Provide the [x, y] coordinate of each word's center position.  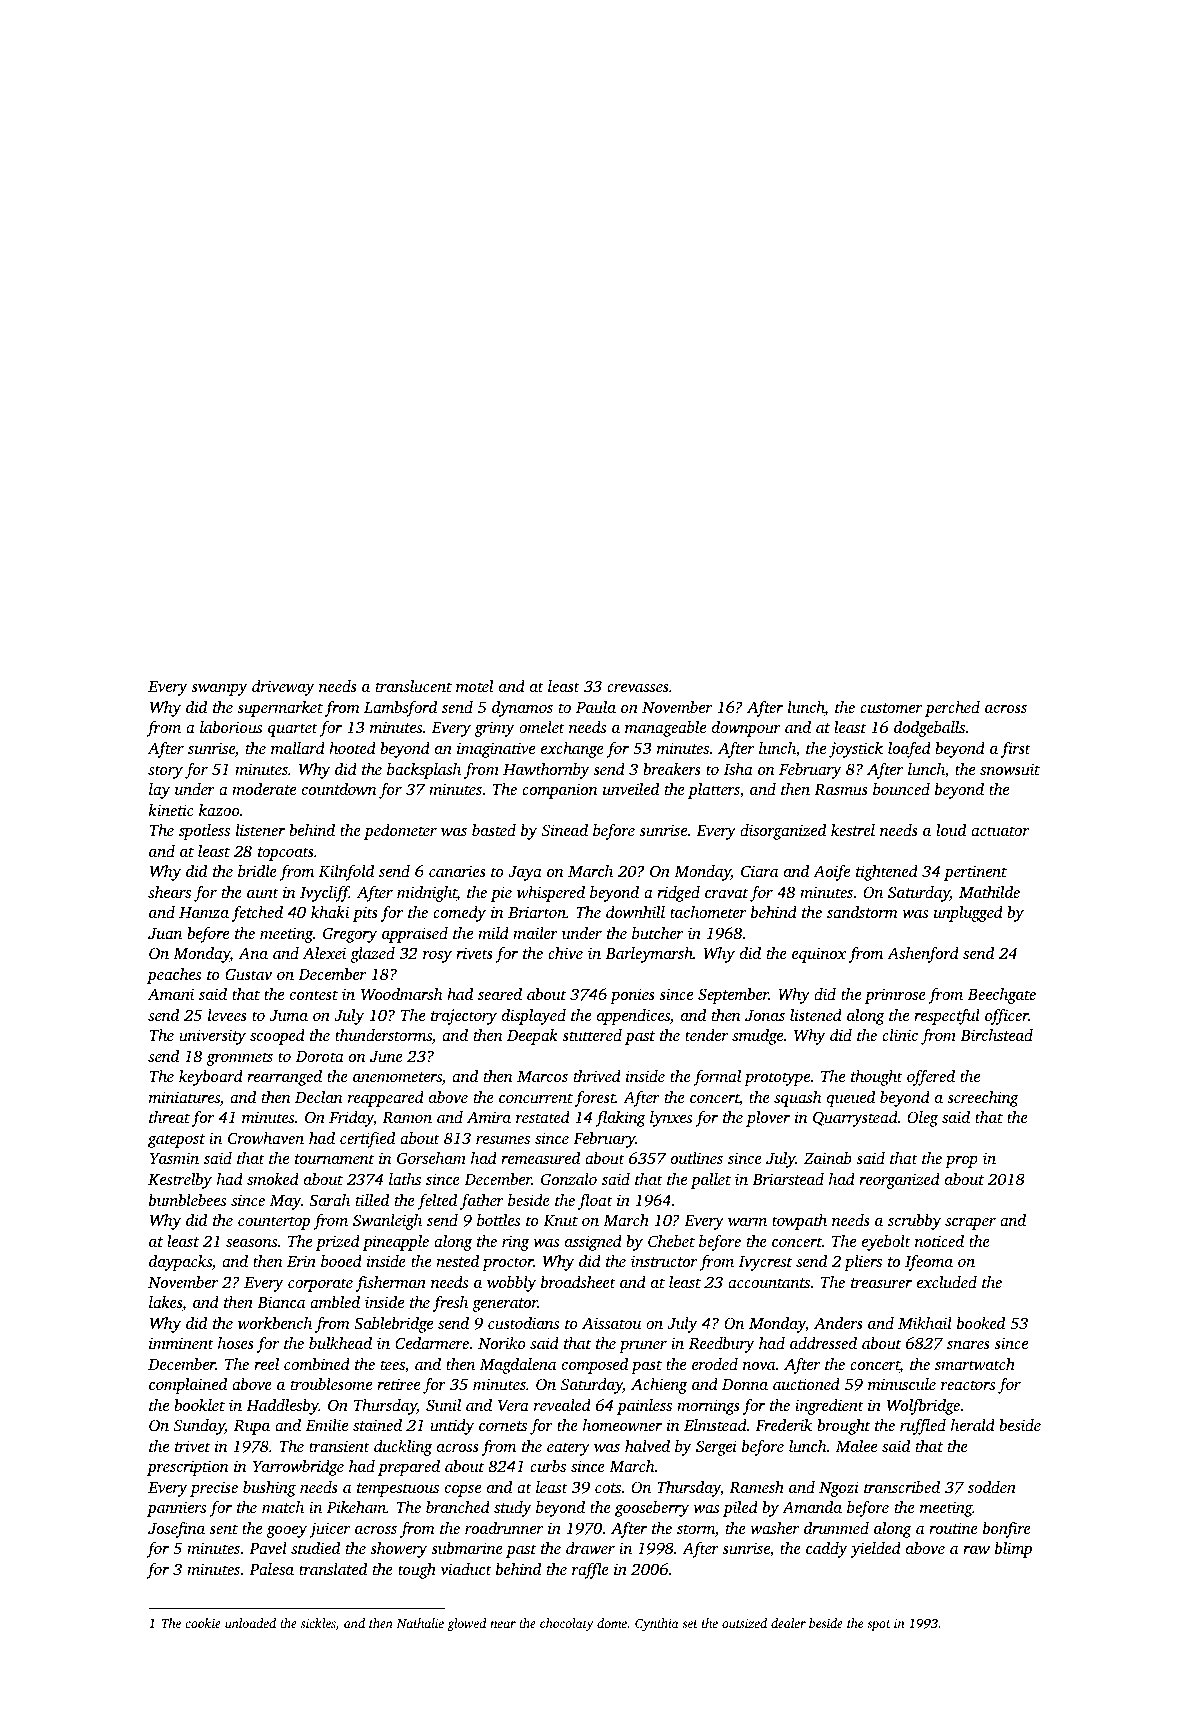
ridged [678, 894]
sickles [318, 1623]
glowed [466, 1624]
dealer [788, 1623]
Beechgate [1002, 996]
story [165, 772]
